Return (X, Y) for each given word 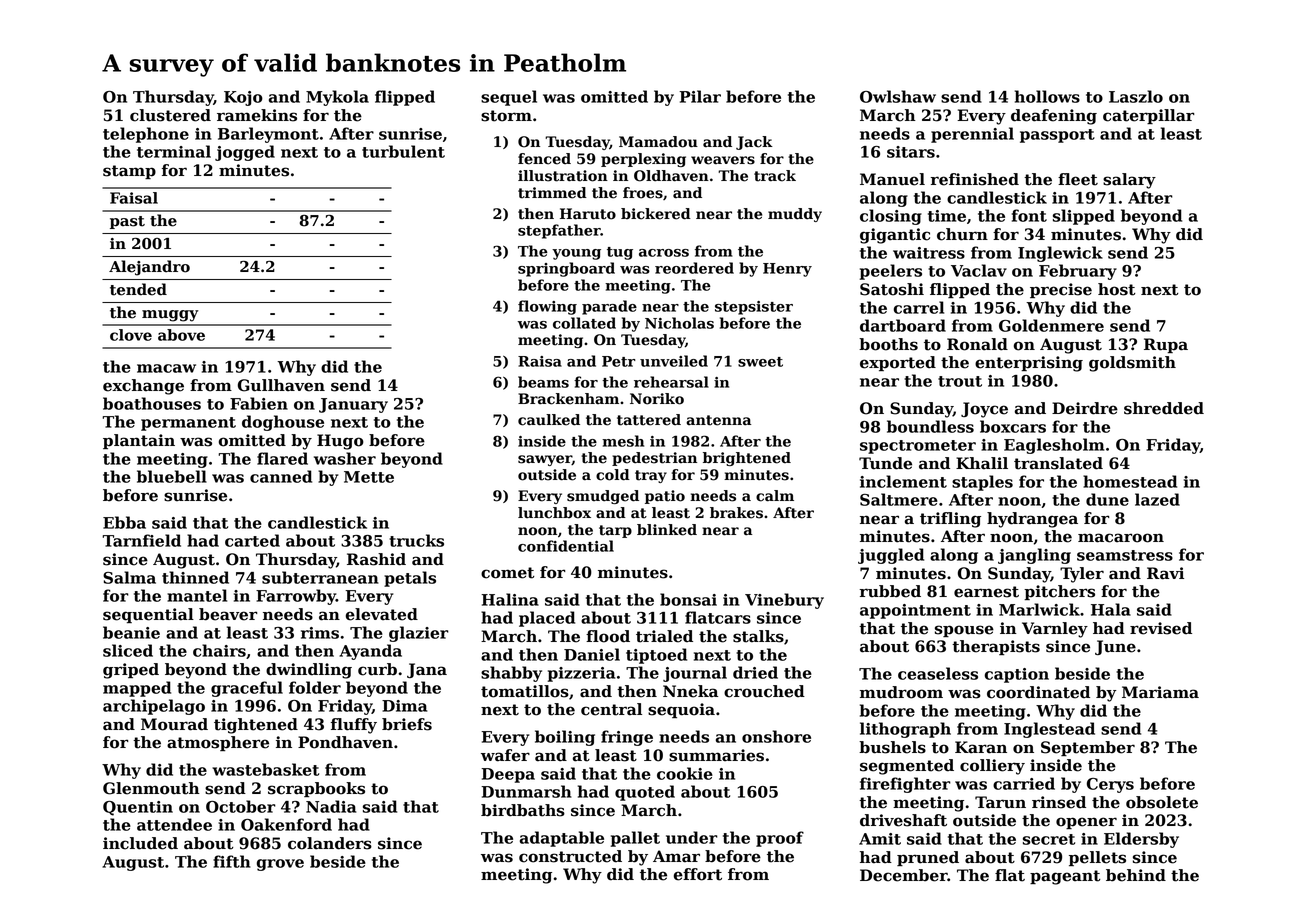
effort (698, 874)
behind (1136, 875)
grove (280, 865)
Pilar (700, 96)
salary (1129, 181)
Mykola (337, 98)
